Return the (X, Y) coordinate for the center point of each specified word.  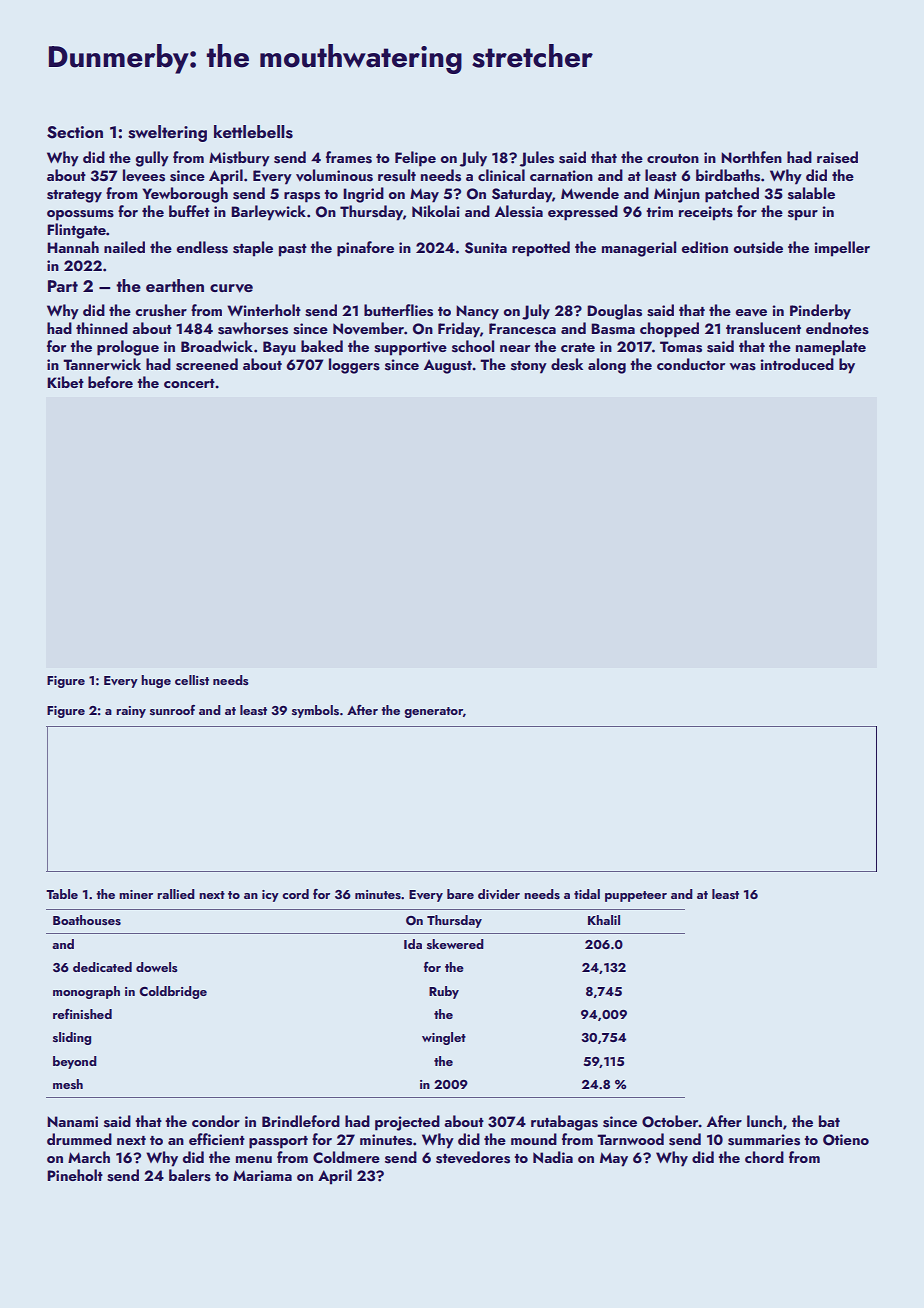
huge (156, 681)
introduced (797, 364)
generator (433, 712)
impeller (842, 249)
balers (190, 1175)
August (448, 366)
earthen (175, 285)
